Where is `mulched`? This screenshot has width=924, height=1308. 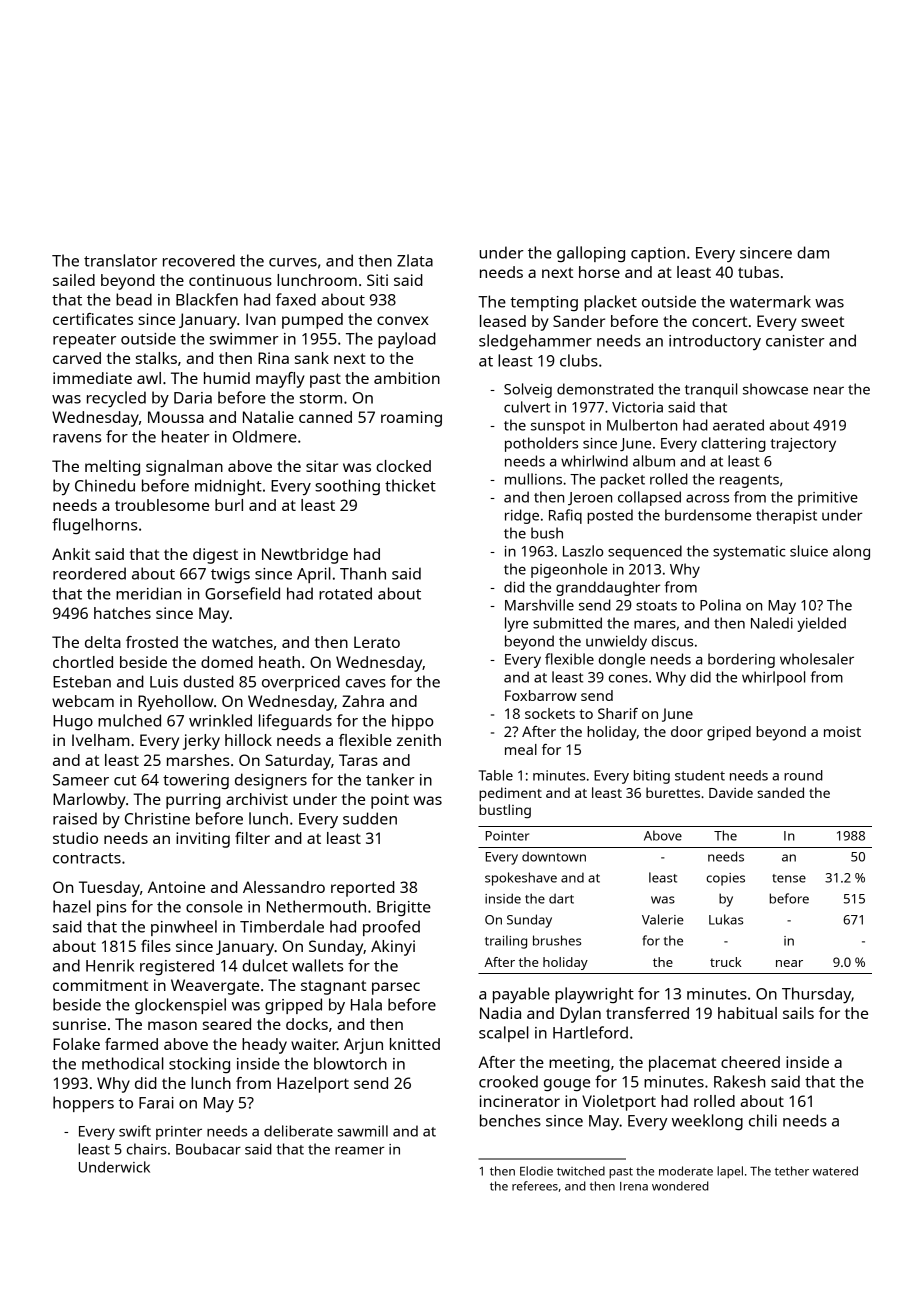
mulched is located at coordinates (129, 720).
